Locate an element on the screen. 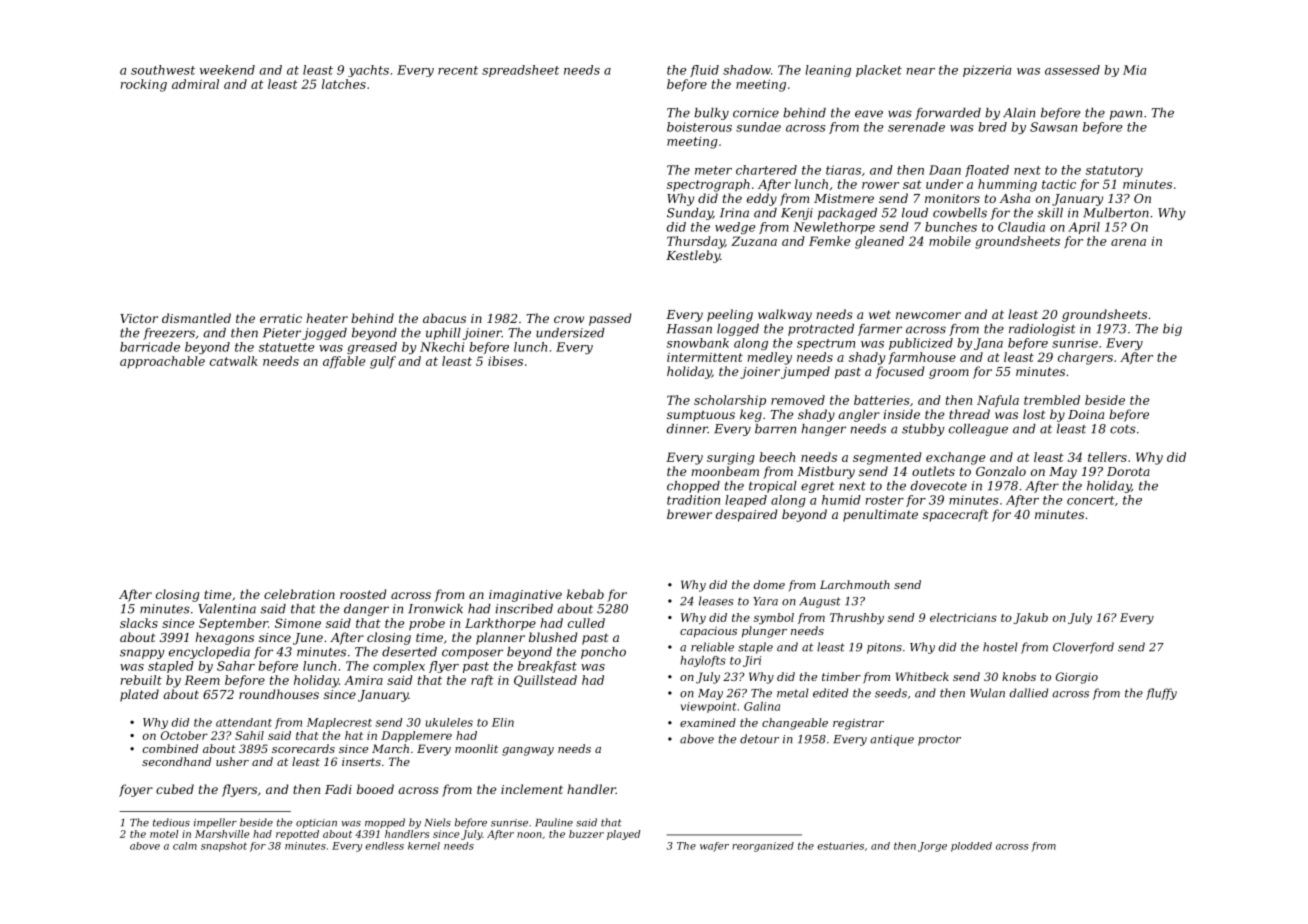  plodded is located at coordinates (971, 847).
